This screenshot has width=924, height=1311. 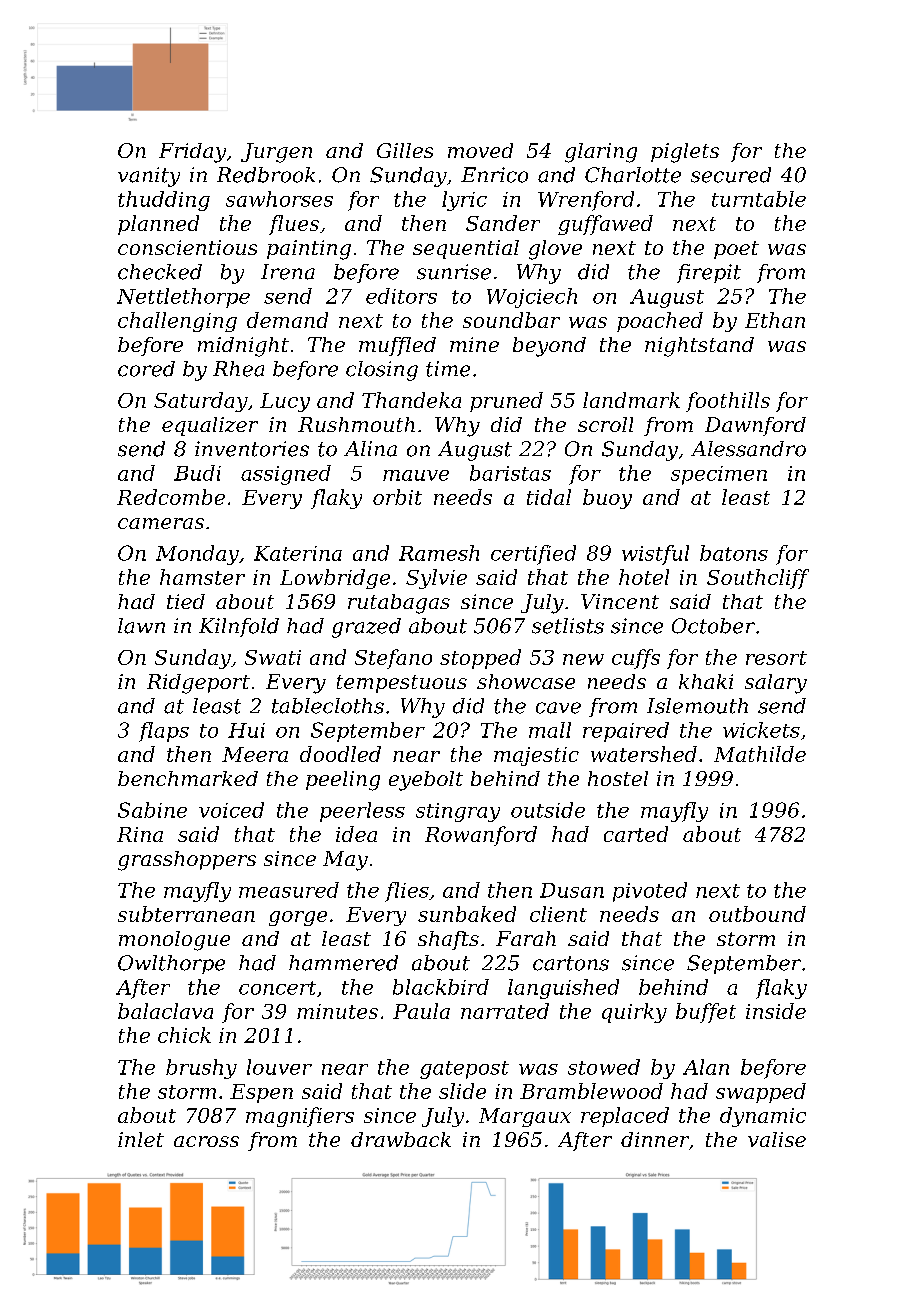 What do you see at coordinates (439, 553) in the screenshot?
I see `Ramesh` at bounding box center [439, 553].
